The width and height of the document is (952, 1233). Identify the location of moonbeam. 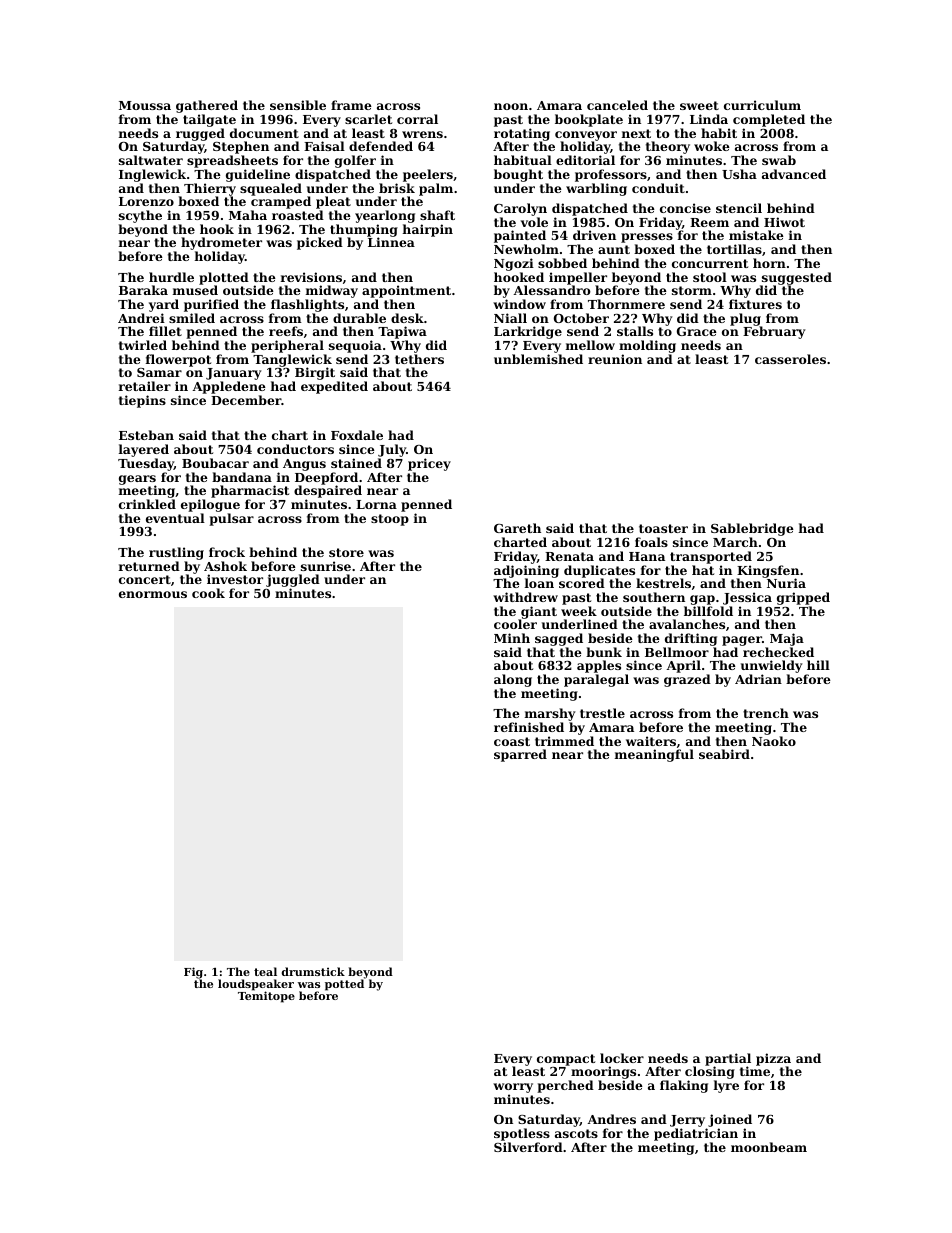
(769, 1147).
